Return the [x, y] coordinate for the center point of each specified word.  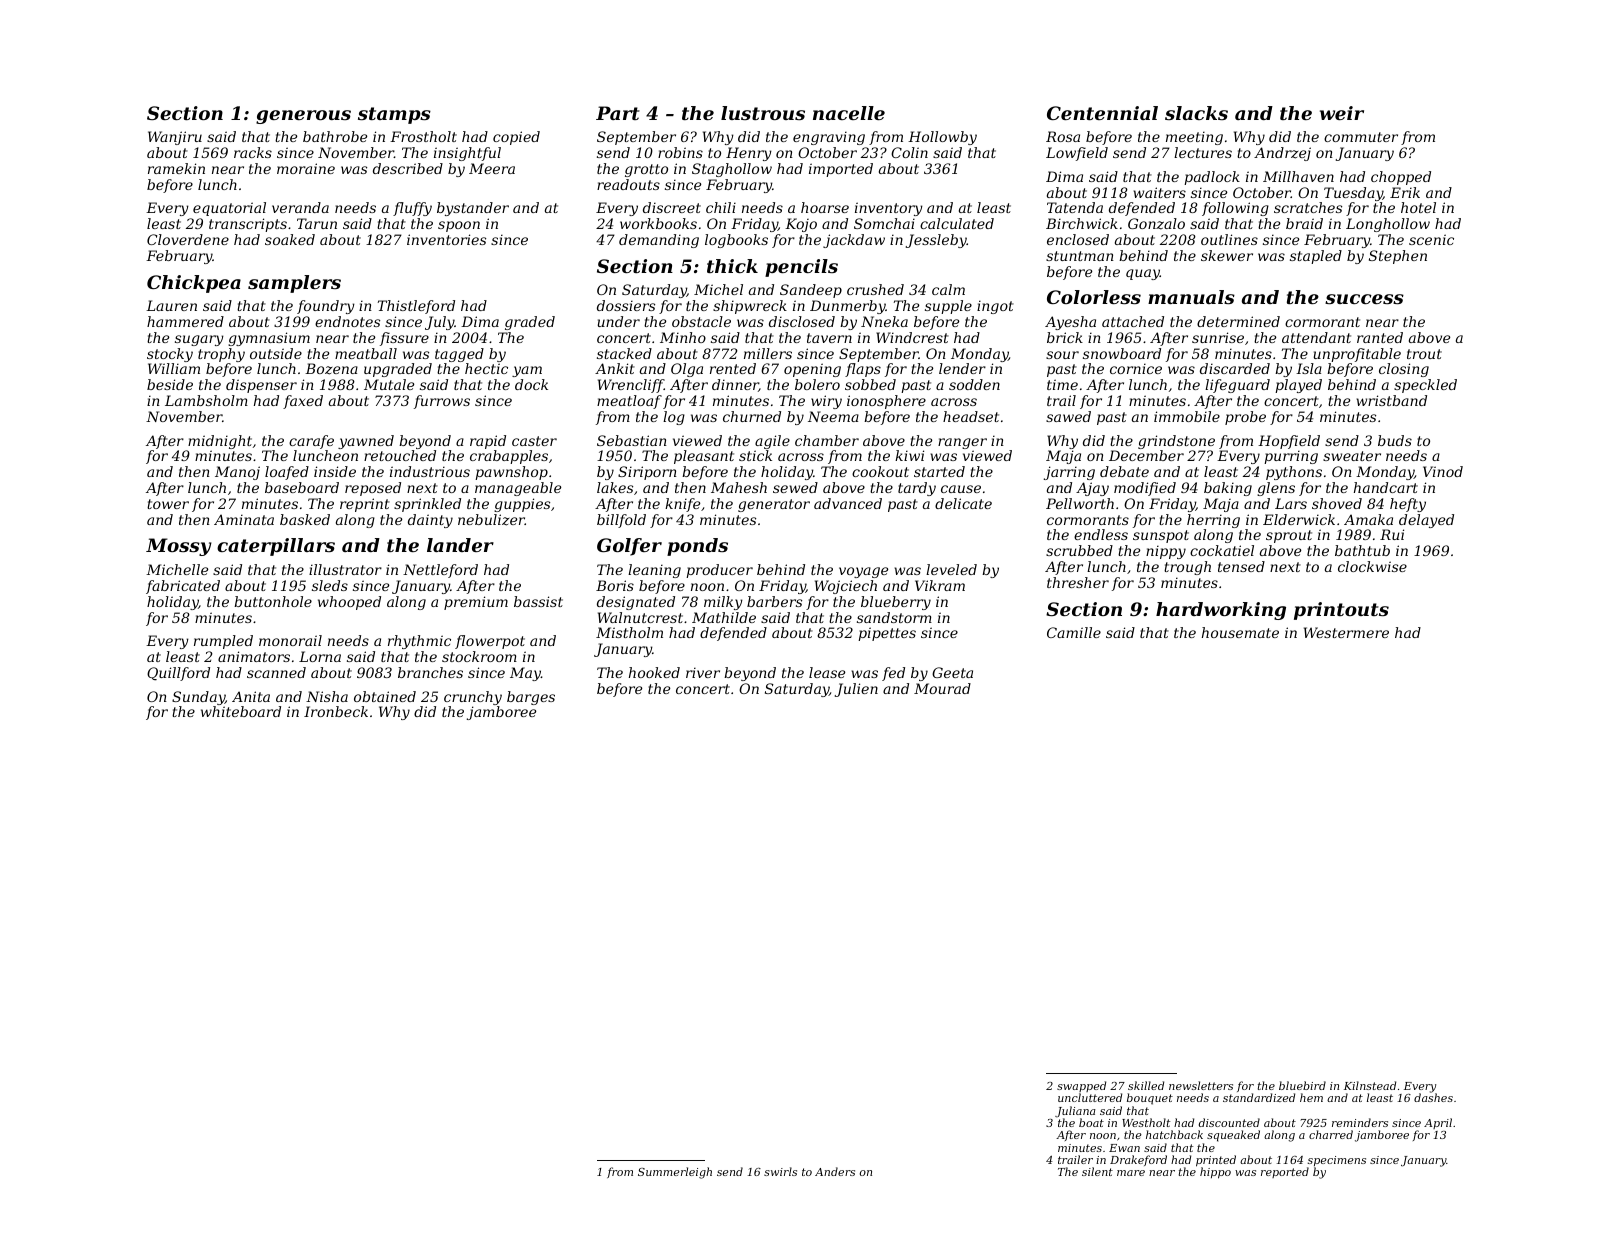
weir [1342, 113]
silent [1097, 1171]
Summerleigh [675, 1173]
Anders [835, 1171]
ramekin [176, 168]
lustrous [763, 113]
